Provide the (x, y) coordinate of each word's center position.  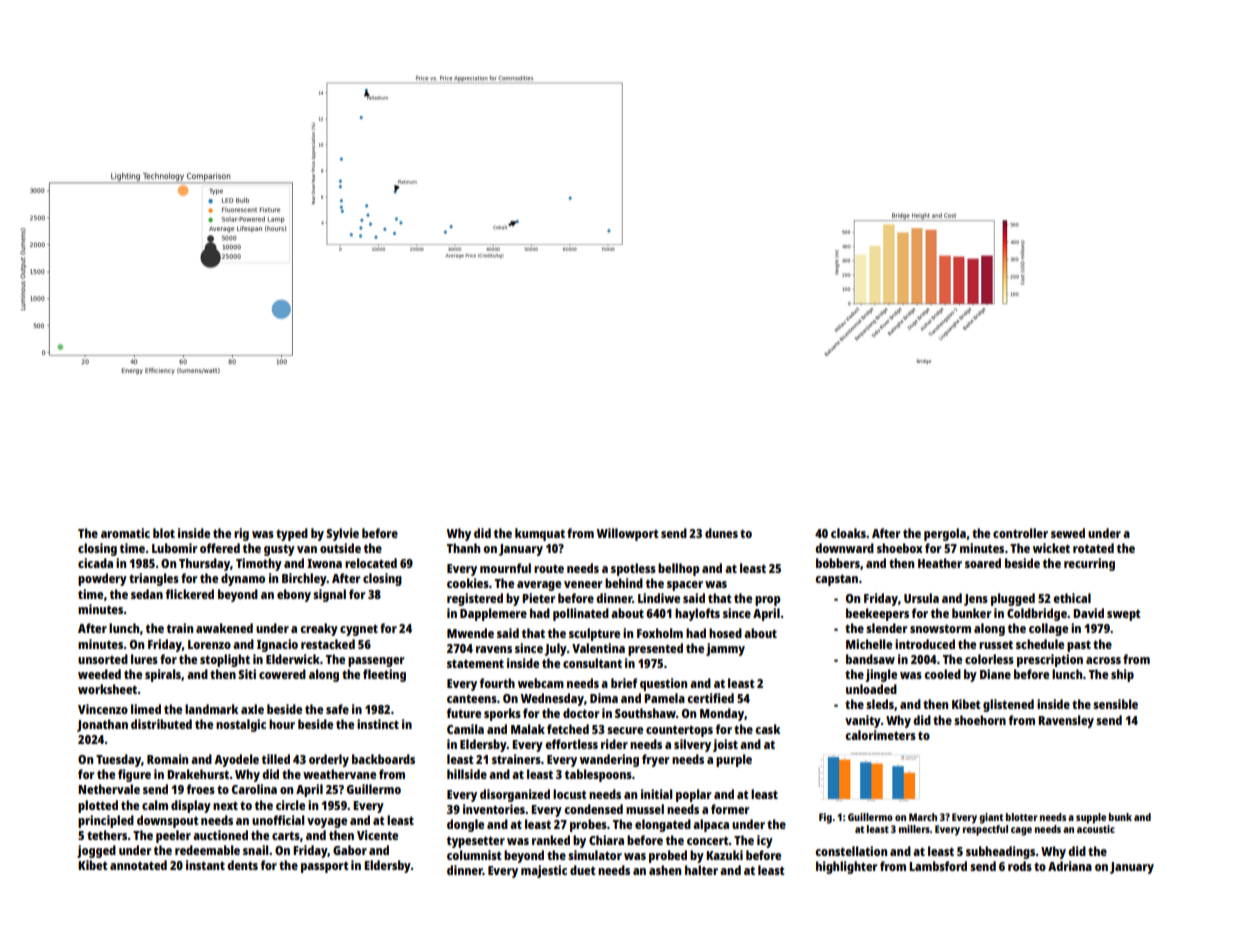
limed (146, 709)
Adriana (1070, 866)
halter (701, 870)
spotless (633, 569)
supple (1091, 818)
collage (1048, 629)
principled (106, 821)
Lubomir (174, 548)
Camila (465, 729)
